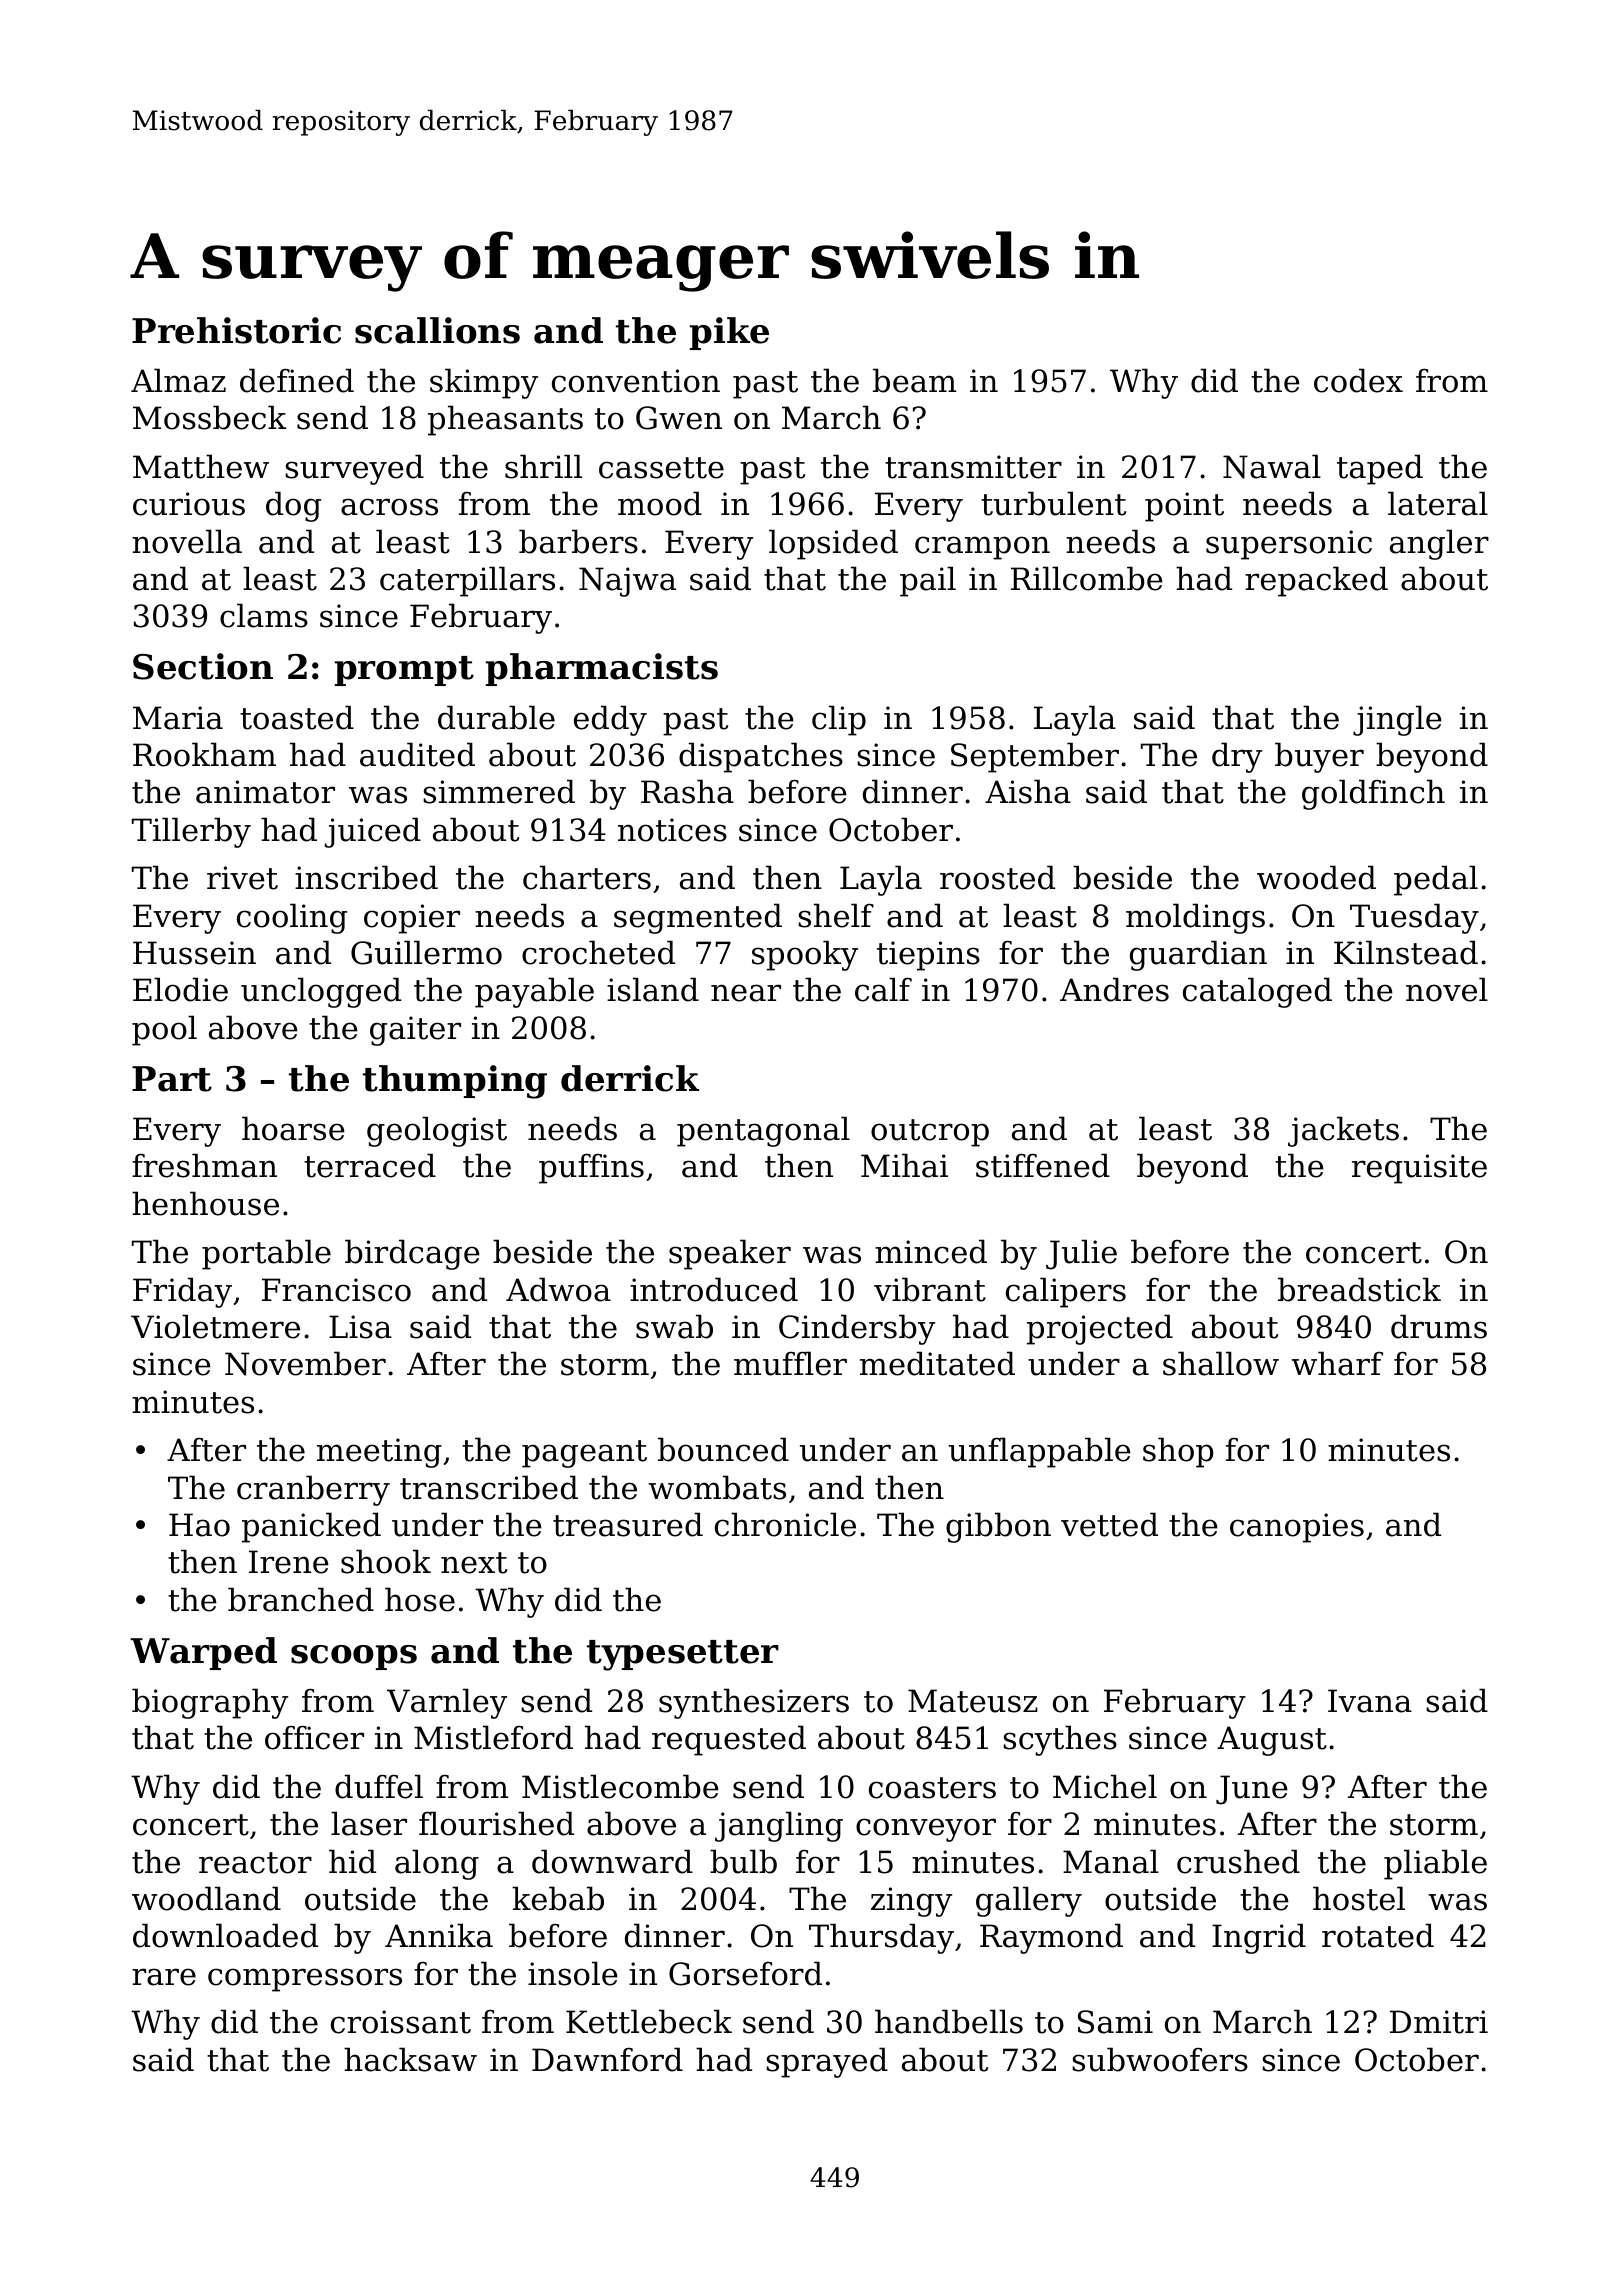  What do you see at coordinates (1195, 918) in the image?
I see `moldings` at bounding box center [1195, 918].
